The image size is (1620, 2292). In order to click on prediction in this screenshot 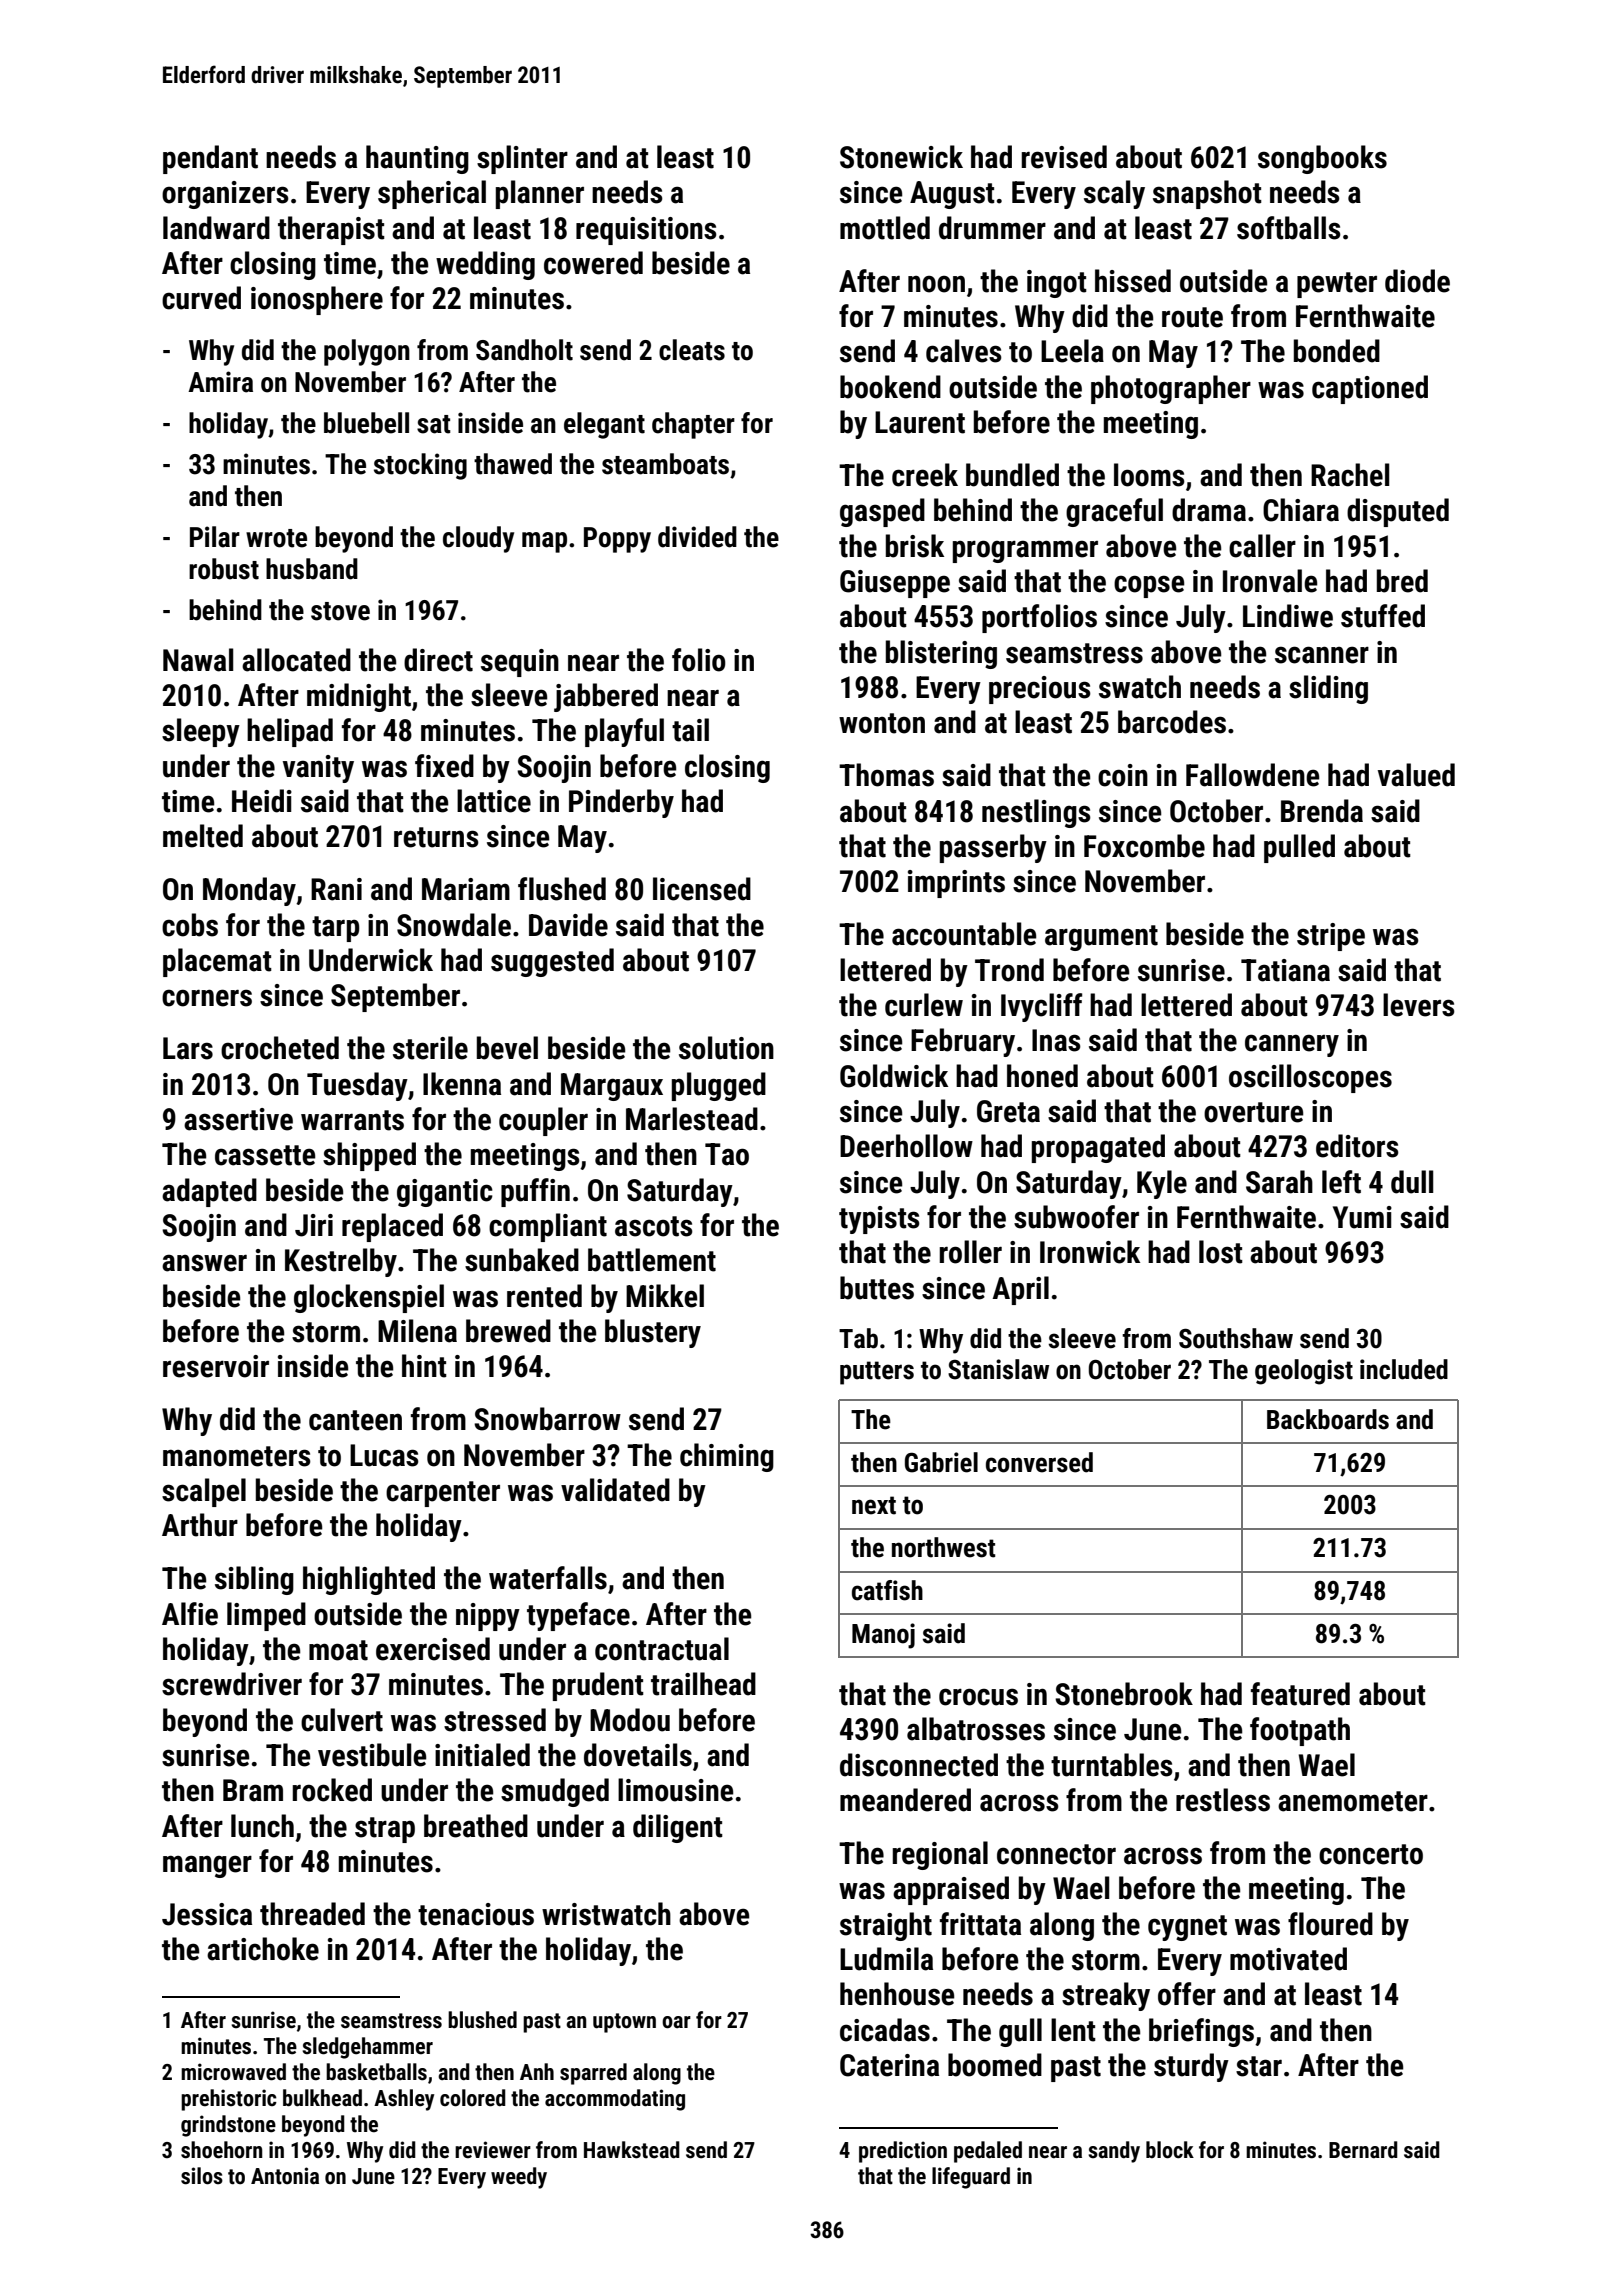, I will do `click(903, 2152)`.
